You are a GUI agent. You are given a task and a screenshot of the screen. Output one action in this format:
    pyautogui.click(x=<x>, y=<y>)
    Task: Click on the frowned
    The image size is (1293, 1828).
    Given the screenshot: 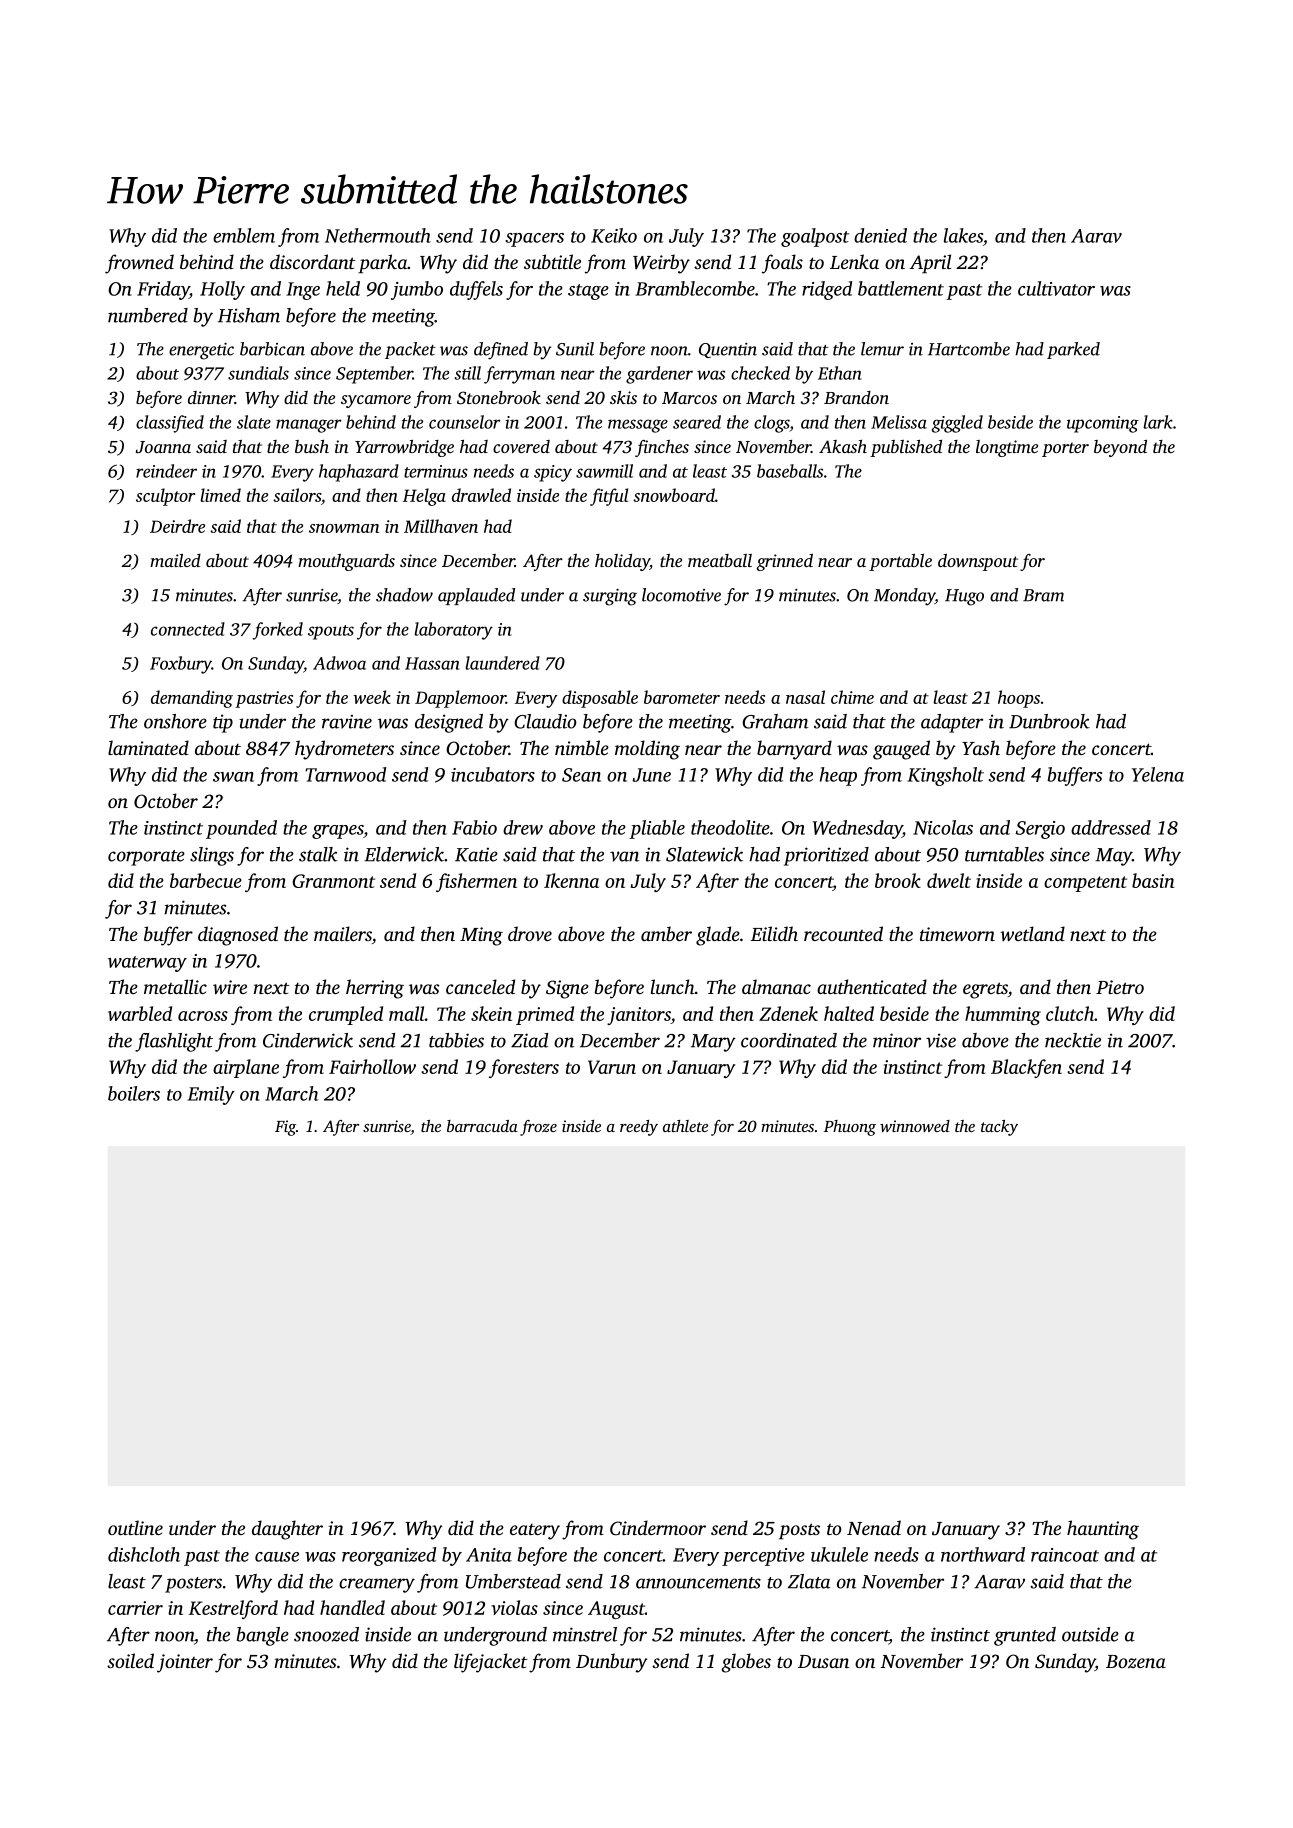 What is the action you would take?
    pyautogui.click(x=139, y=264)
